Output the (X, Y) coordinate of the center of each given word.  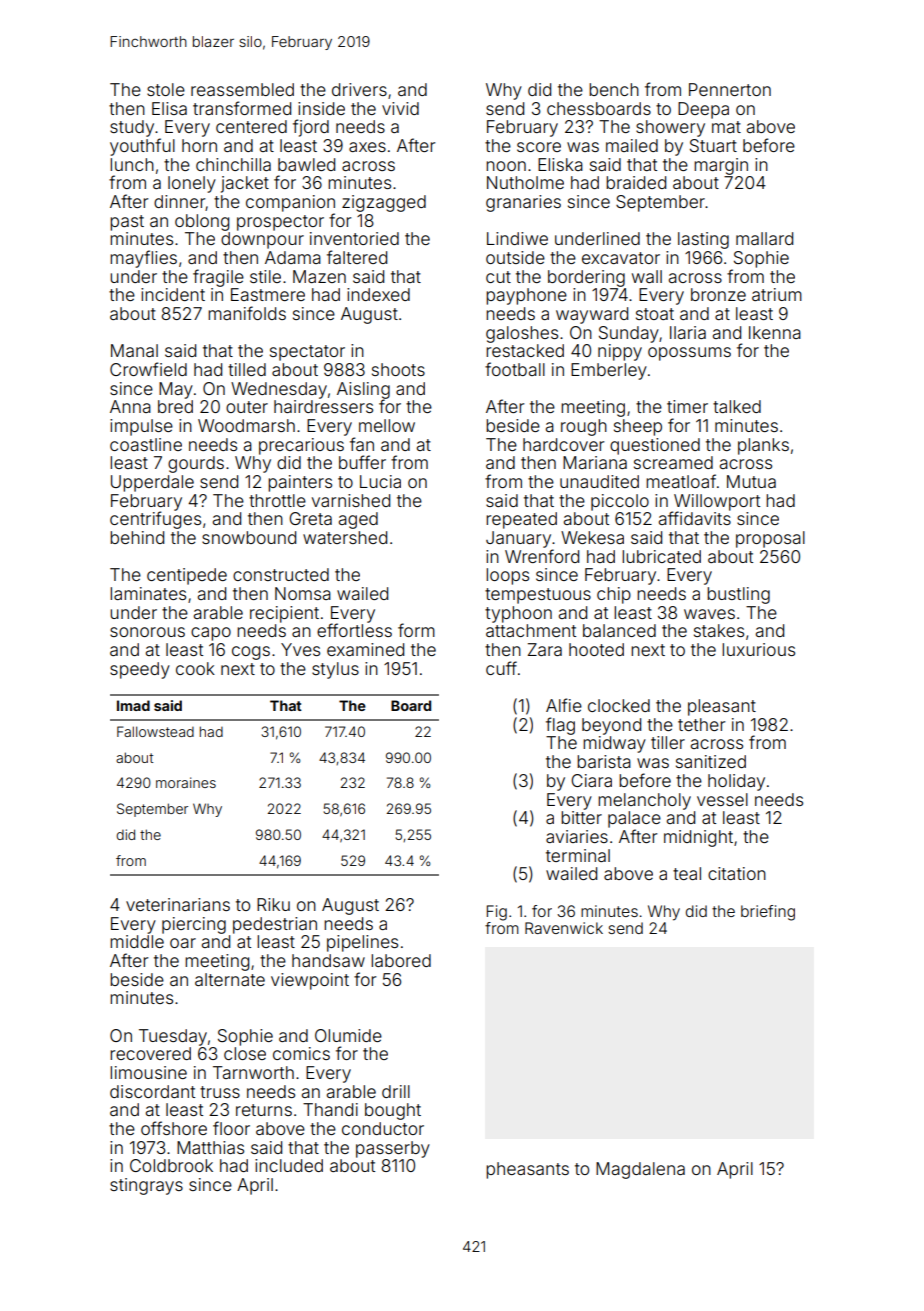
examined (365, 649)
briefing (768, 913)
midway (614, 744)
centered (251, 126)
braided (636, 182)
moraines (186, 782)
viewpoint (310, 981)
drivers (359, 89)
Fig (497, 913)
